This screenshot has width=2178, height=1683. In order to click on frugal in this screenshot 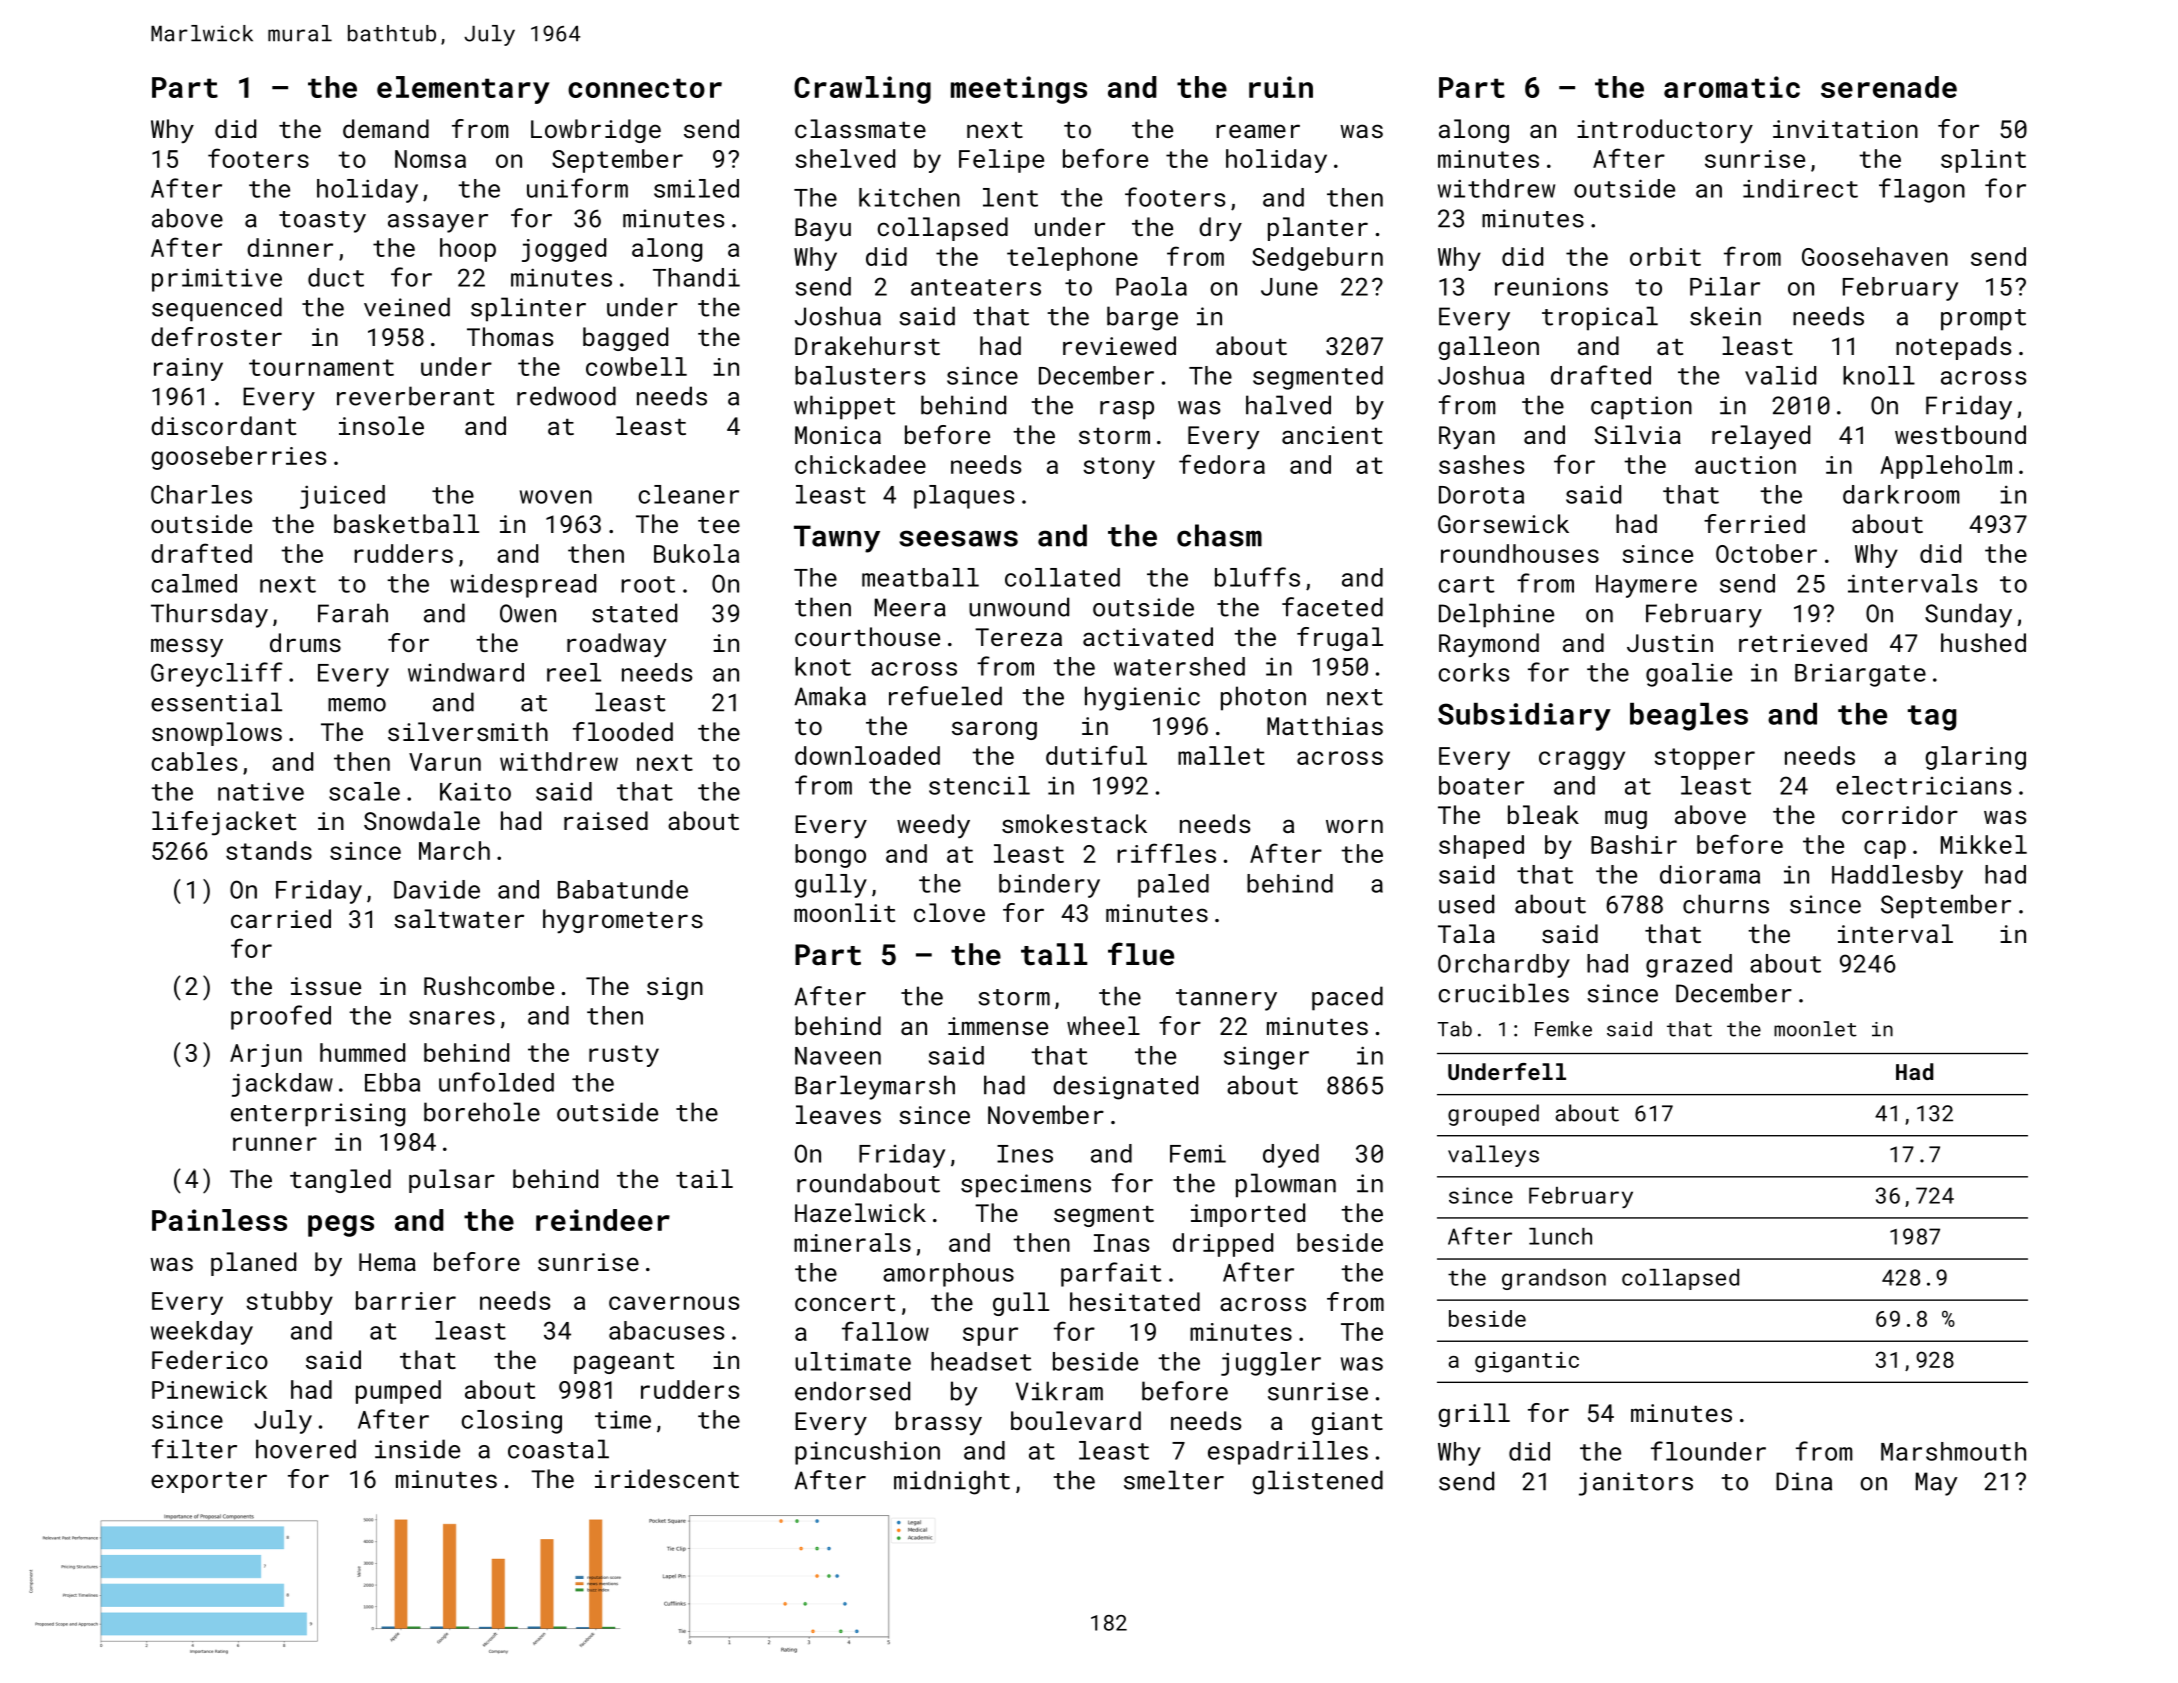, I will do `click(1340, 639)`.
